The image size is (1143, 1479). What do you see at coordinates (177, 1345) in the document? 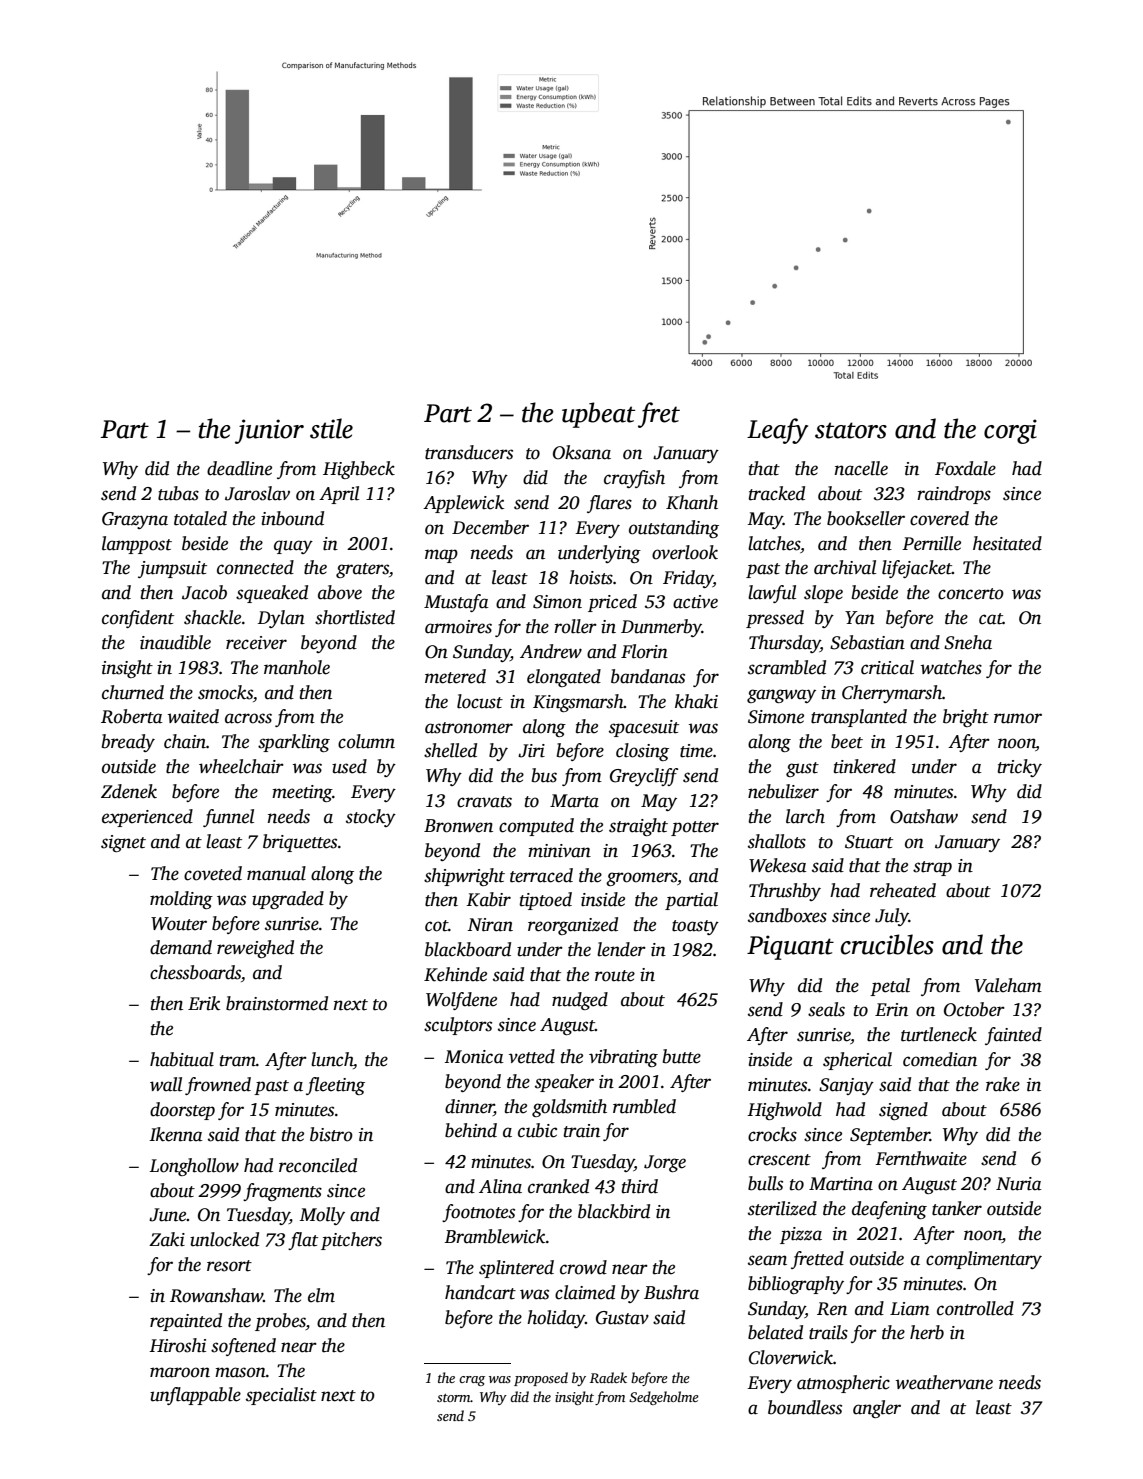
I see `Hiroshi` at bounding box center [177, 1345].
